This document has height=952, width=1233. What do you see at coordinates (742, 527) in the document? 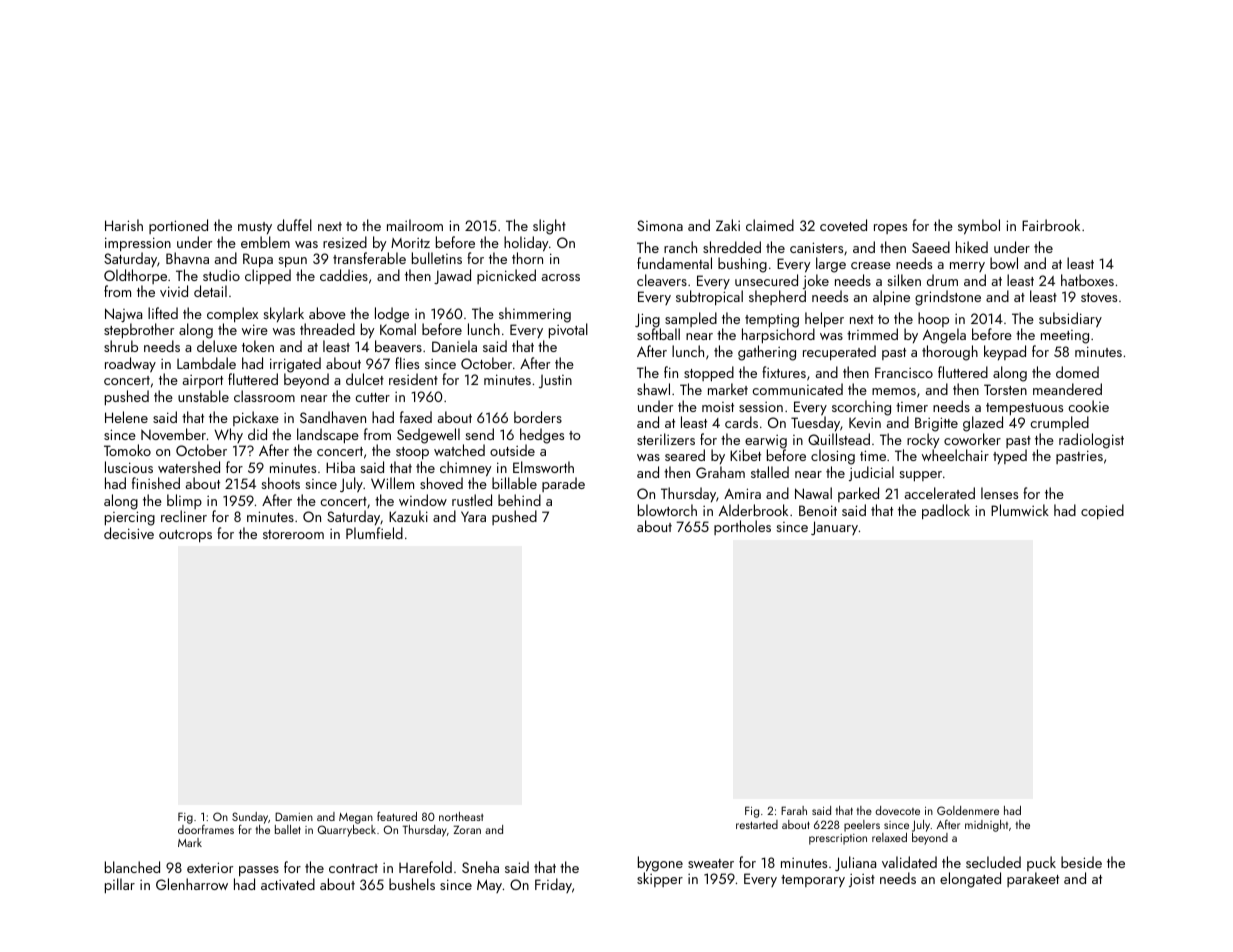
I see `portholes` at bounding box center [742, 527].
